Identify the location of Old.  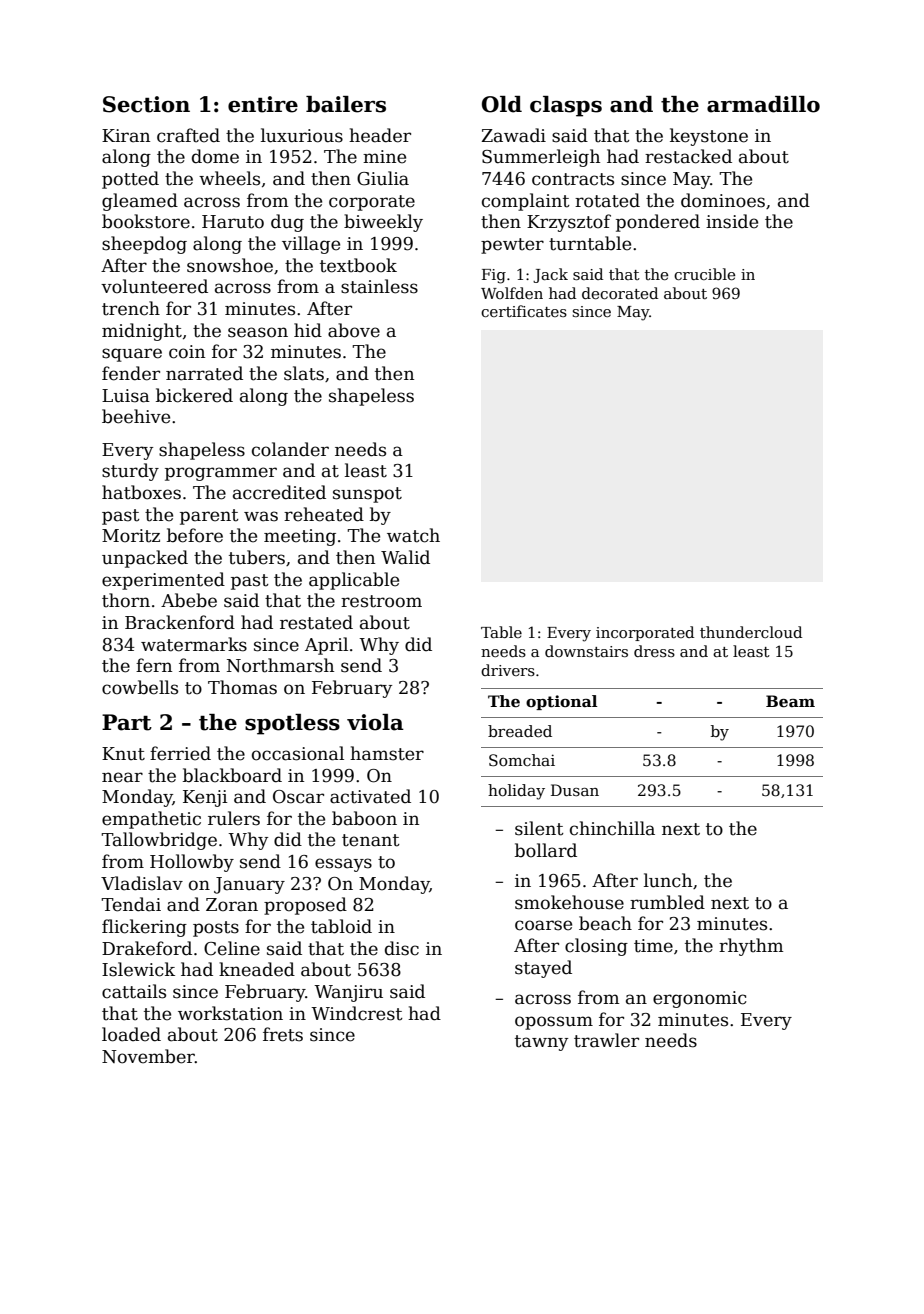
(502, 104).
